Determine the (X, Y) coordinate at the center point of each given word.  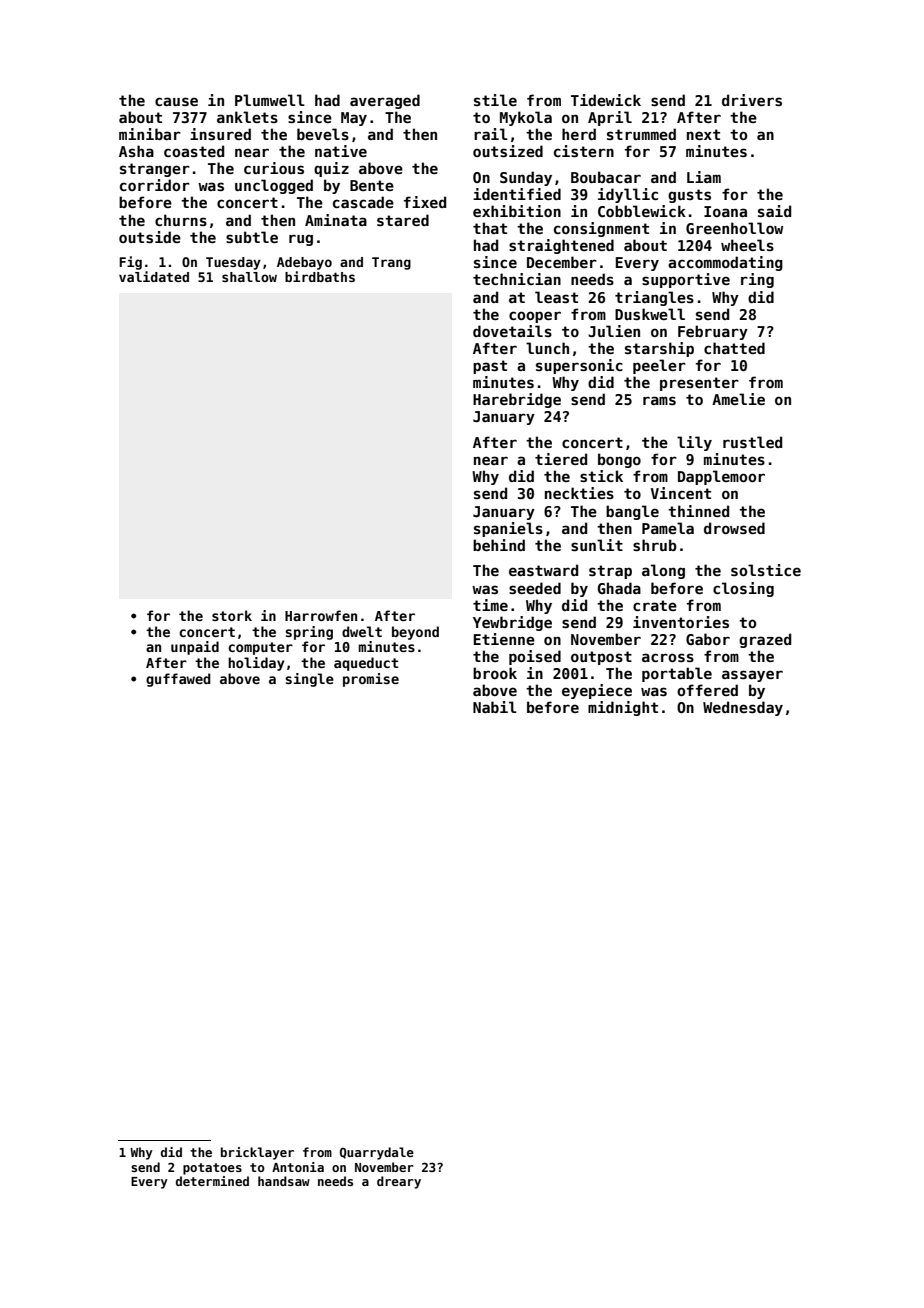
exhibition (517, 211)
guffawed (178, 680)
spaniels (508, 529)
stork (232, 615)
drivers (752, 100)
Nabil (495, 707)
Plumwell (270, 100)
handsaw (284, 1181)
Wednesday (743, 708)
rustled (752, 442)
